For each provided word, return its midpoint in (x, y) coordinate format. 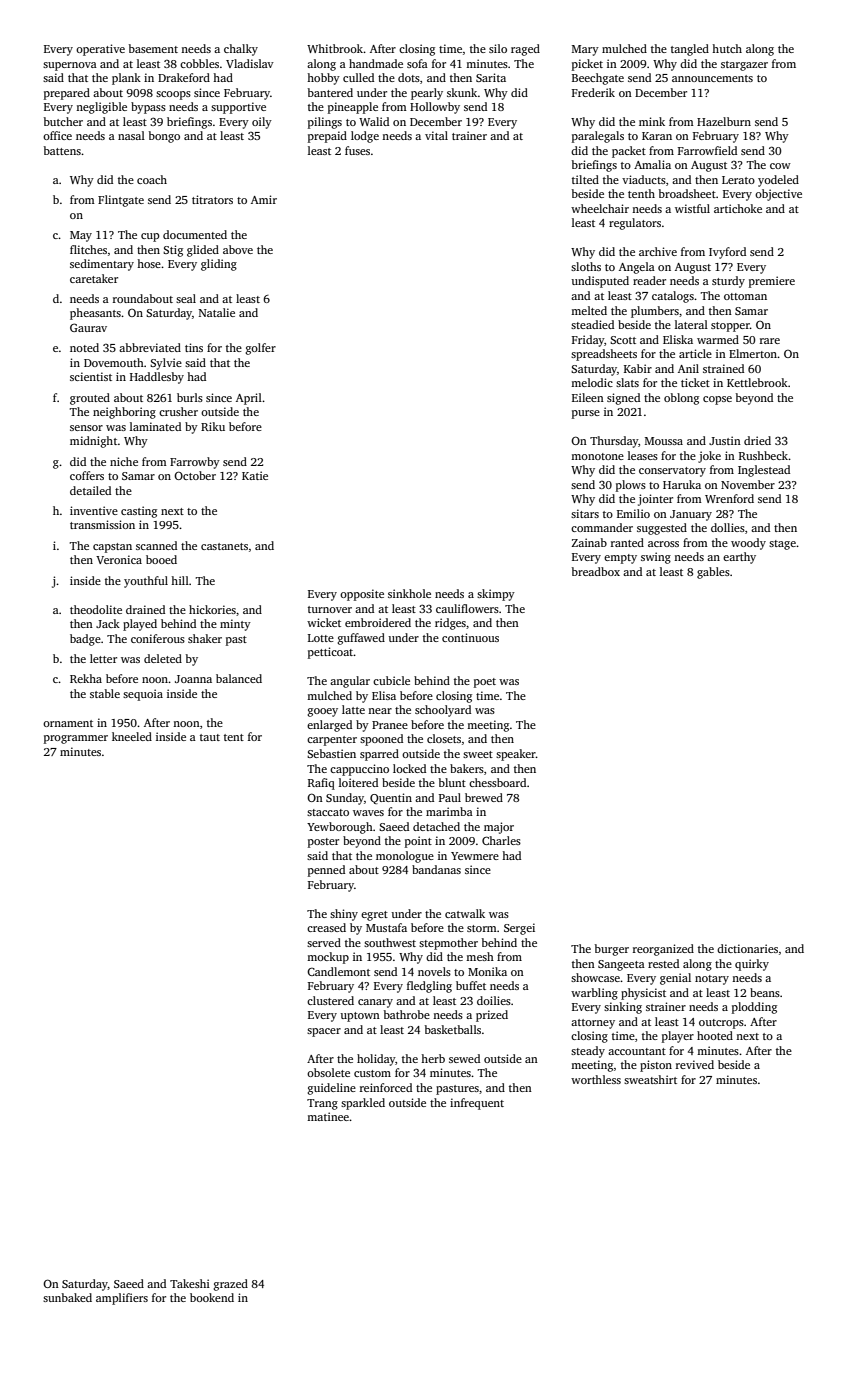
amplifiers (122, 1299)
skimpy (496, 595)
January (691, 515)
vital (436, 135)
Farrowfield (707, 150)
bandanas (436, 869)
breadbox (596, 571)
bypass (148, 108)
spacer (324, 1032)
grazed (231, 1285)
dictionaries (747, 948)
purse (586, 414)
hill (180, 580)
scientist (91, 376)
